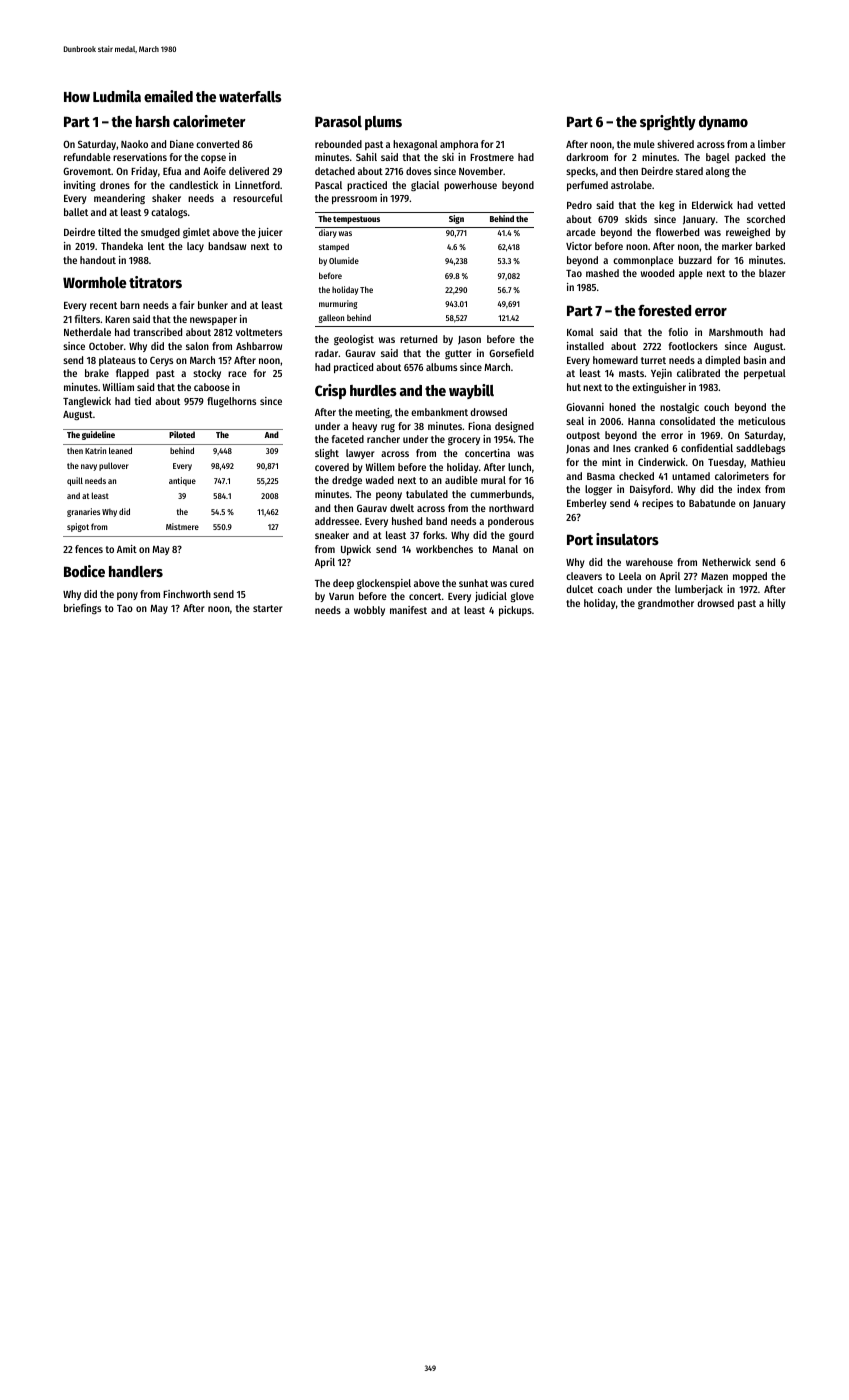  I want to click on blazer, so click(772, 273).
